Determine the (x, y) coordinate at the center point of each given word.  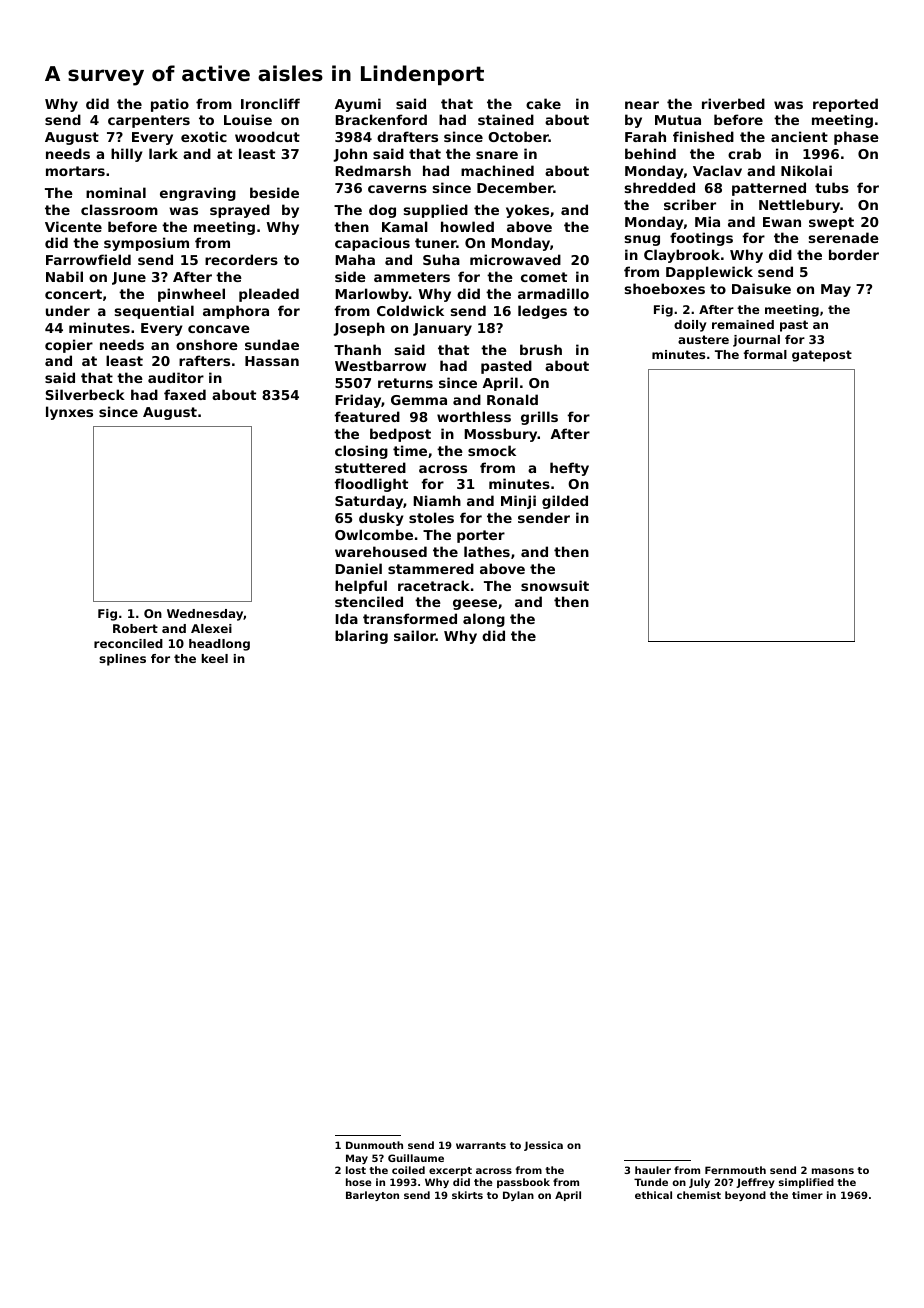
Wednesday (205, 615)
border (854, 254)
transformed (410, 618)
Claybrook (682, 256)
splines (122, 660)
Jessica (543, 1146)
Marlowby (371, 295)
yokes (527, 211)
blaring (361, 637)
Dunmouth (374, 1145)
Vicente (73, 226)
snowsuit (555, 585)
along (484, 620)
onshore (207, 344)
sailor (415, 635)
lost (356, 1170)
